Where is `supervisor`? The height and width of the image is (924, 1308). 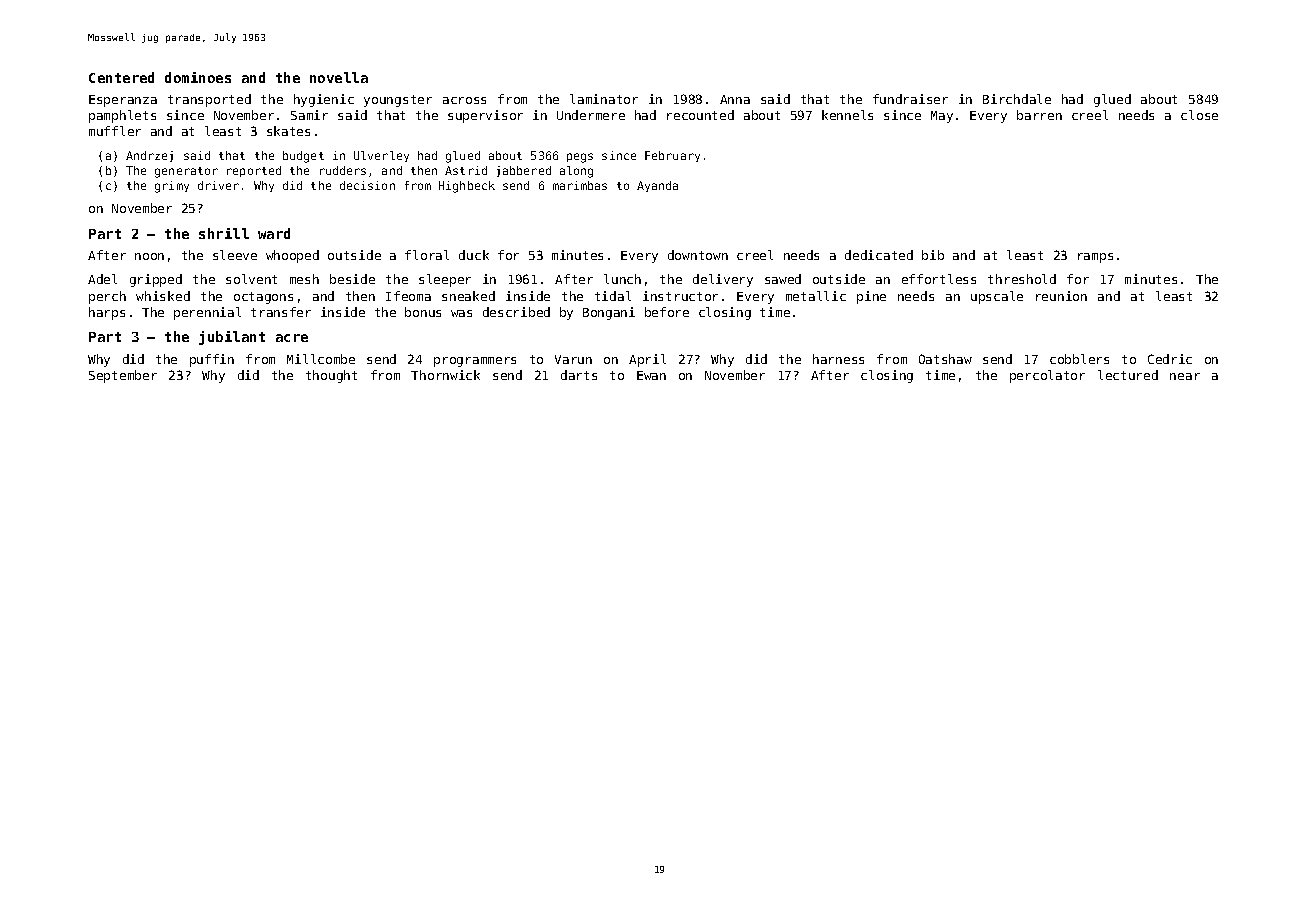 supervisor is located at coordinates (485, 116).
